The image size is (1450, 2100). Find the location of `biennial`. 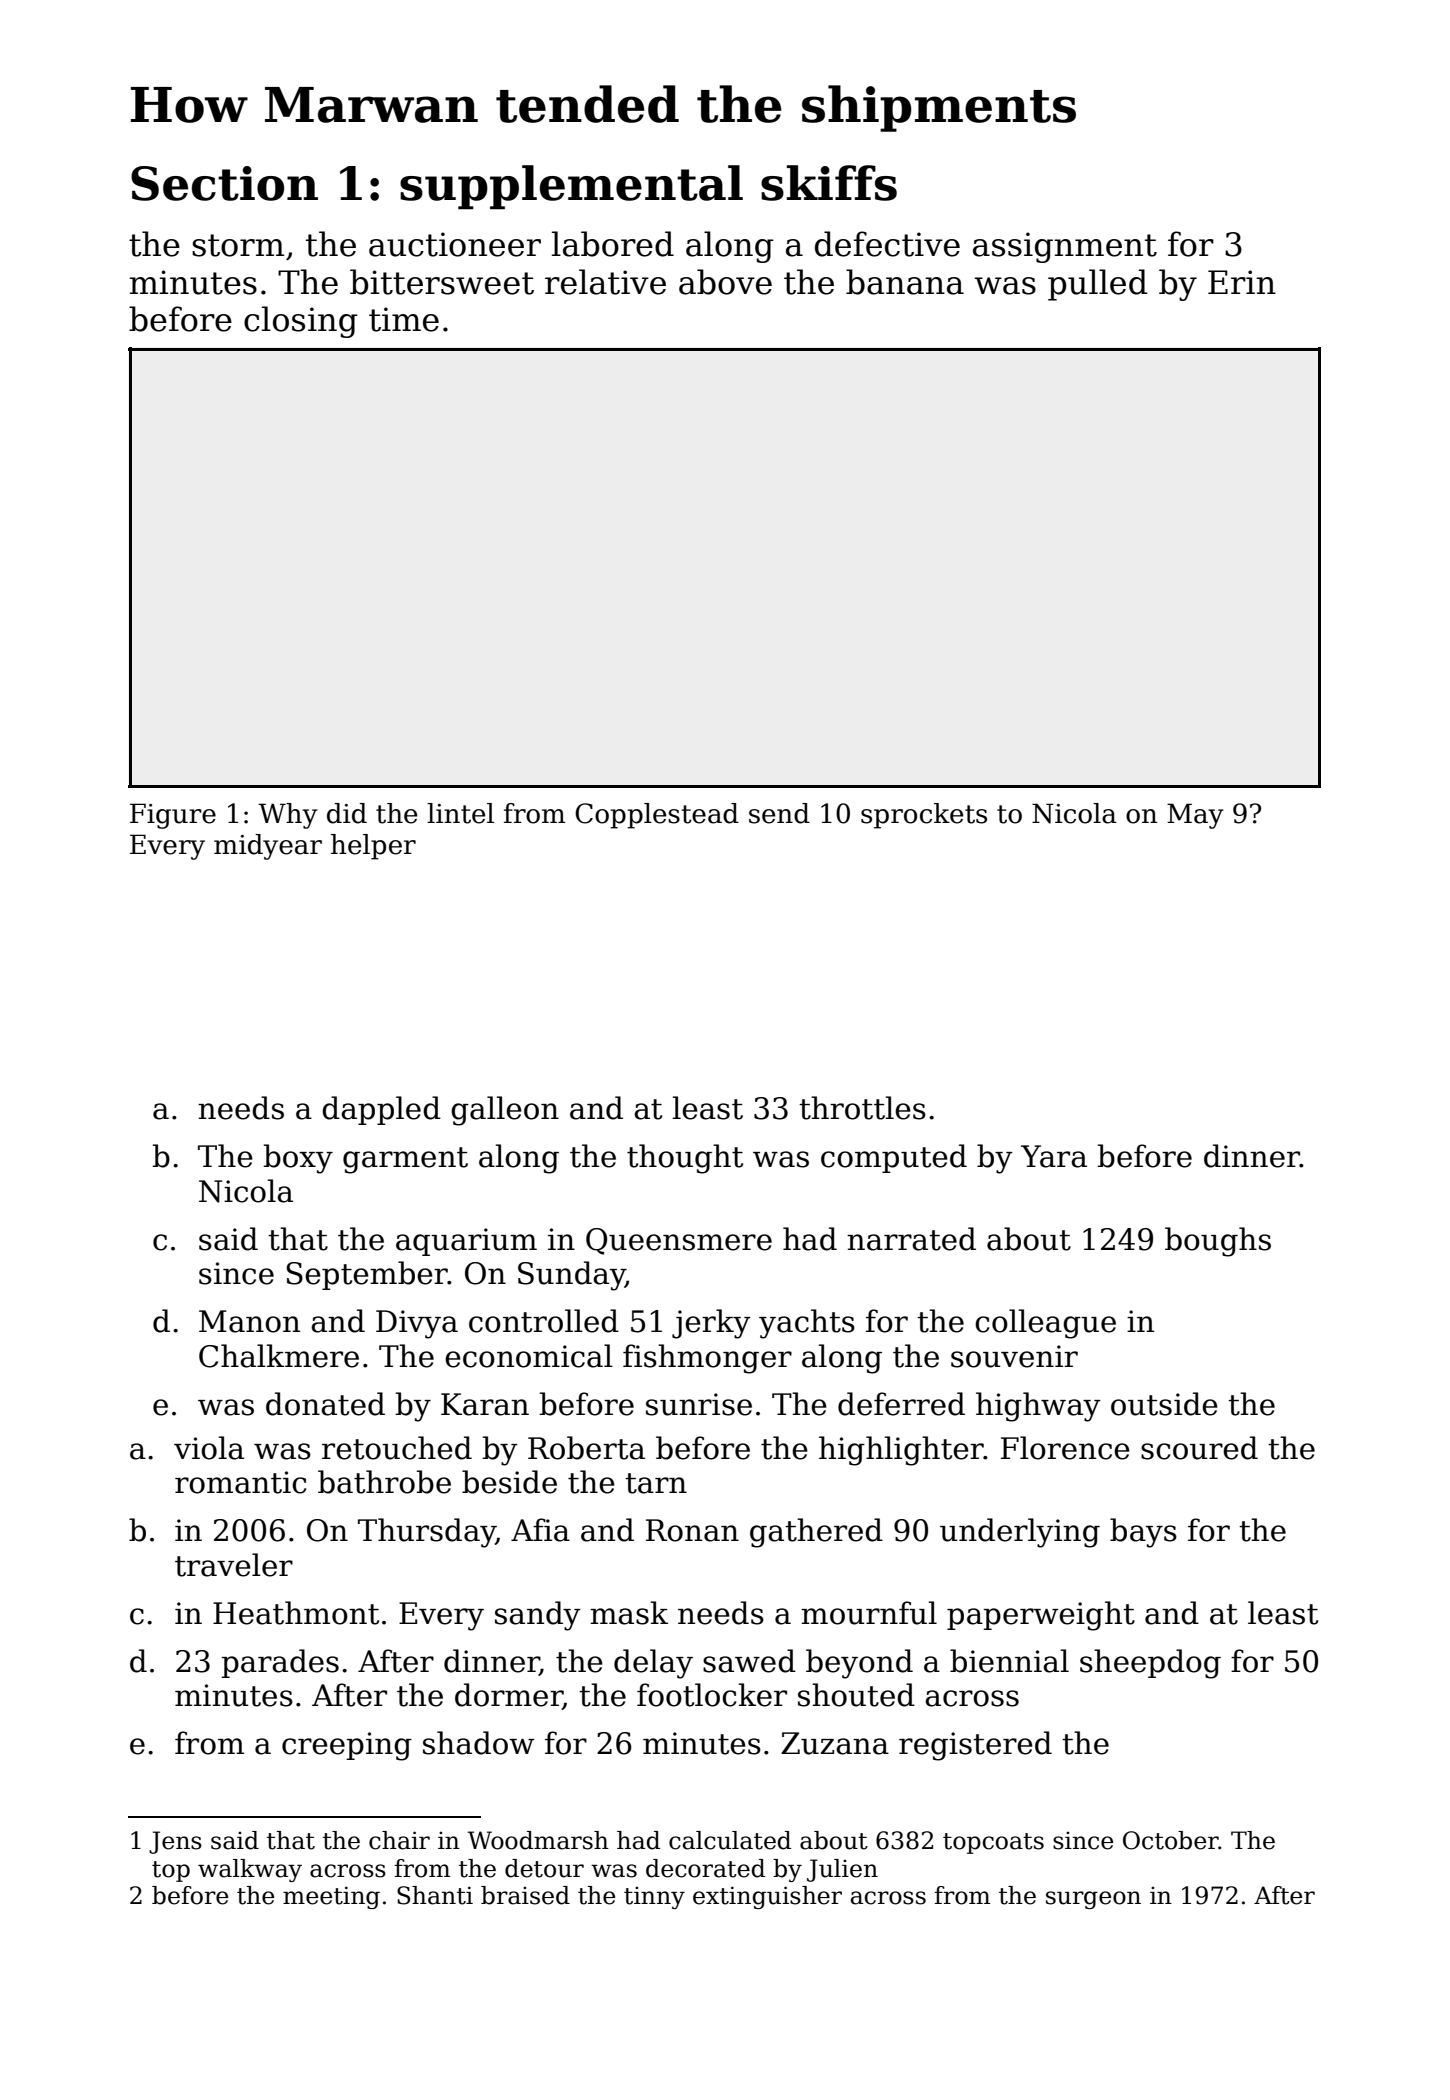

biennial is located at coordinates (1009, 1661).
